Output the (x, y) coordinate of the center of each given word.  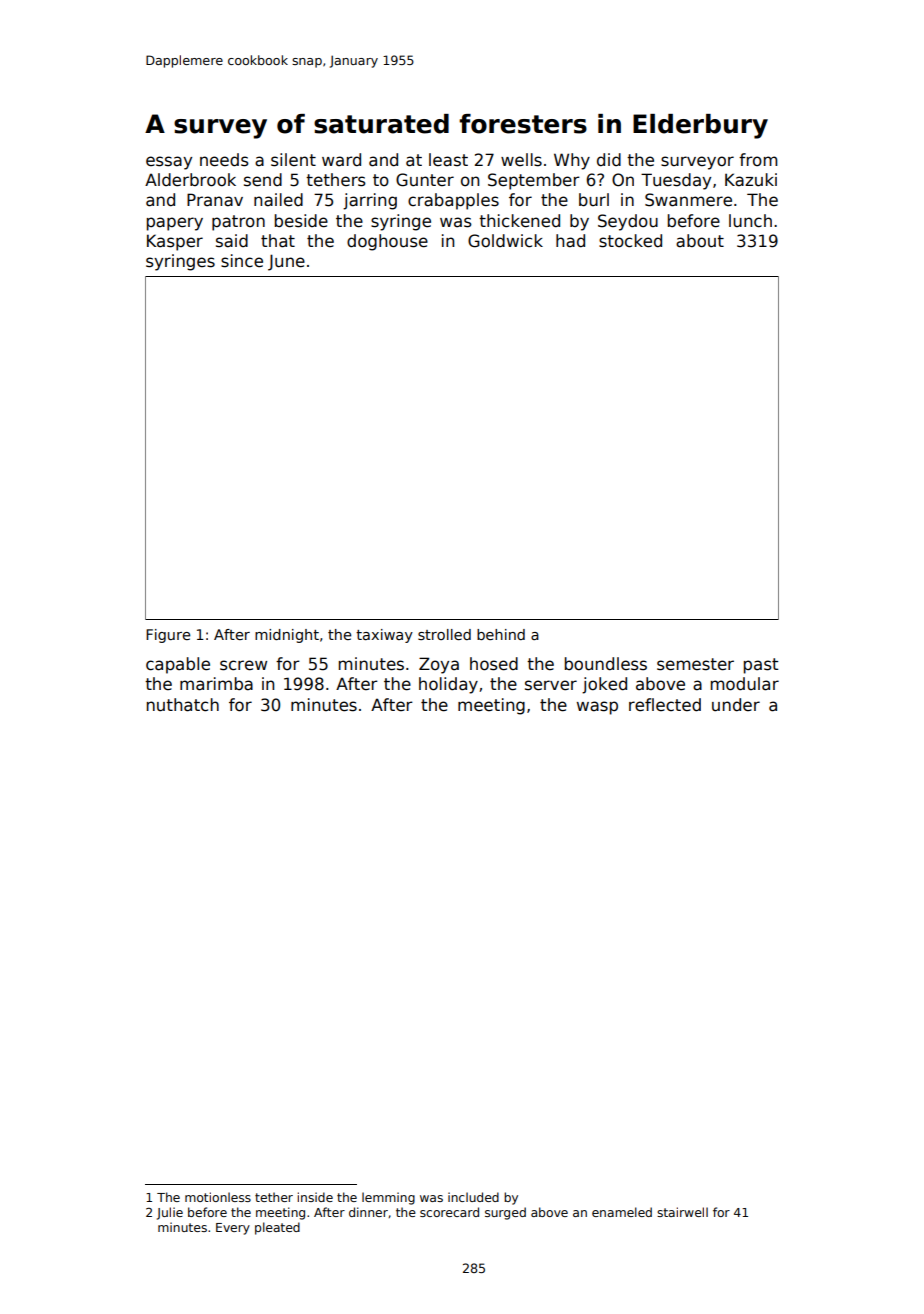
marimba (216, 684)
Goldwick (505, 241)
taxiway (384, 636)
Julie (170, 1213)
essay (169, 163)
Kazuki (751, 180)
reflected (665, 705)
